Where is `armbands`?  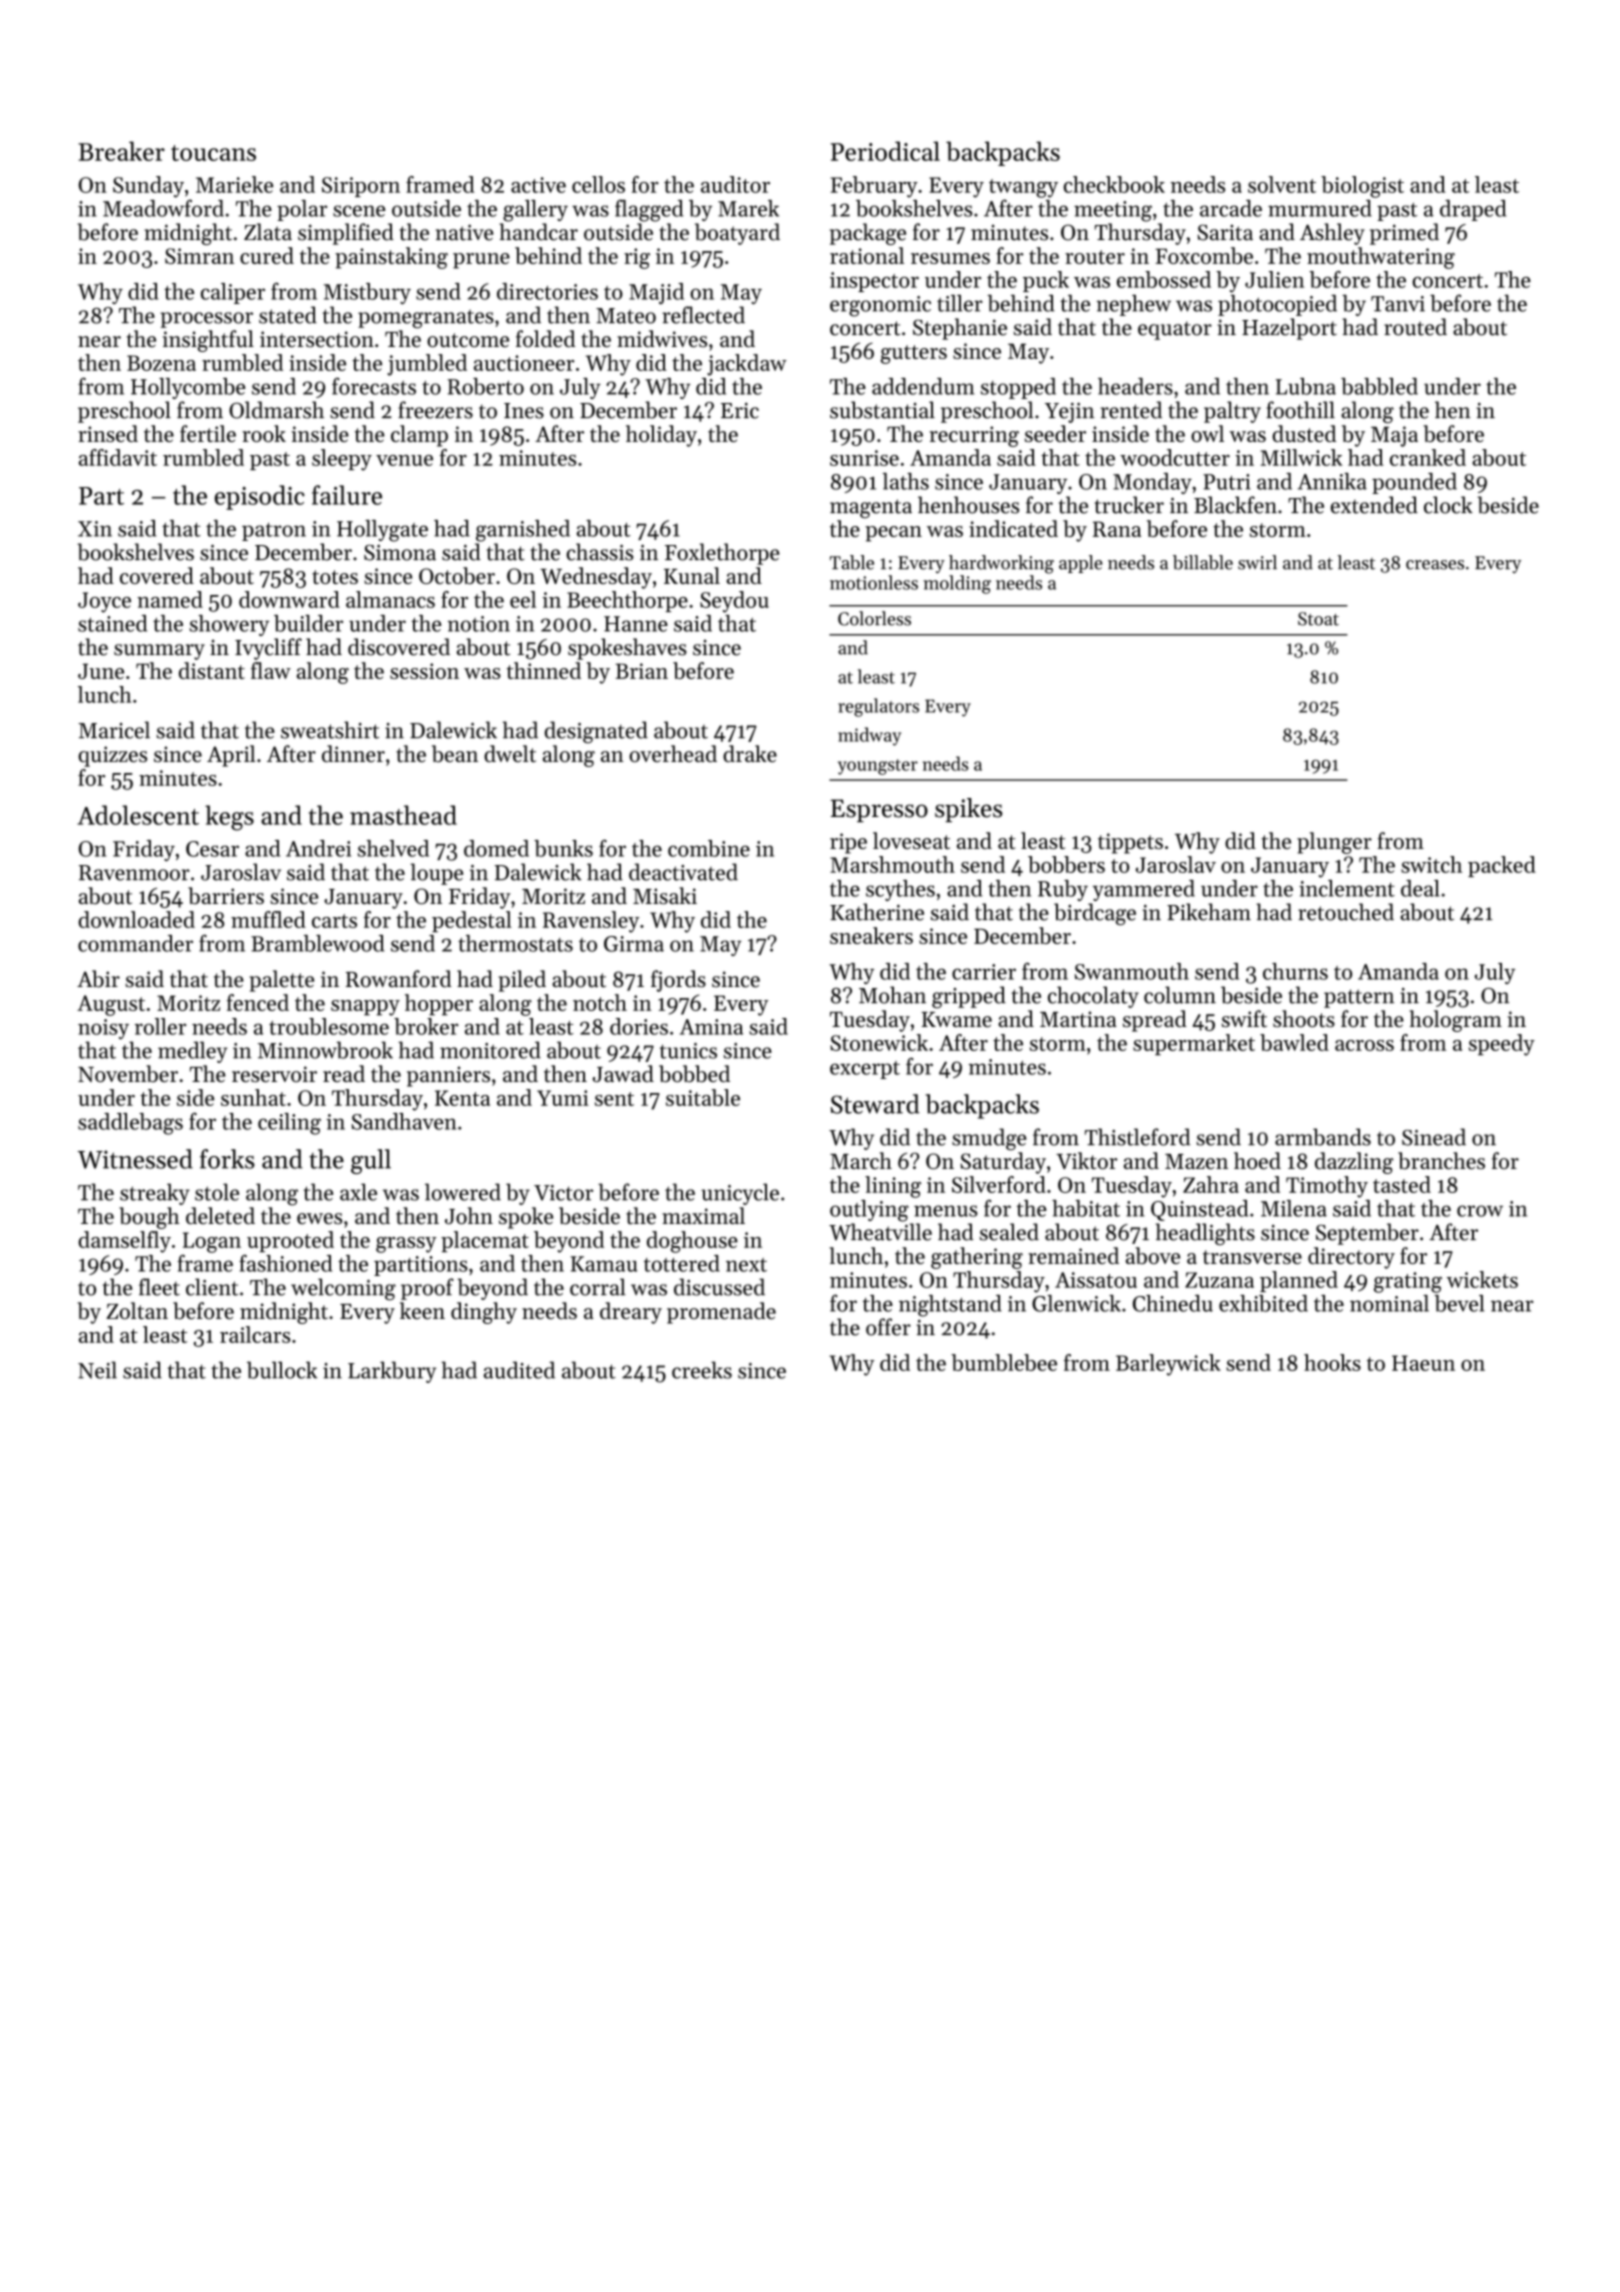
armbands is located at coordinates (1323, 1137).
